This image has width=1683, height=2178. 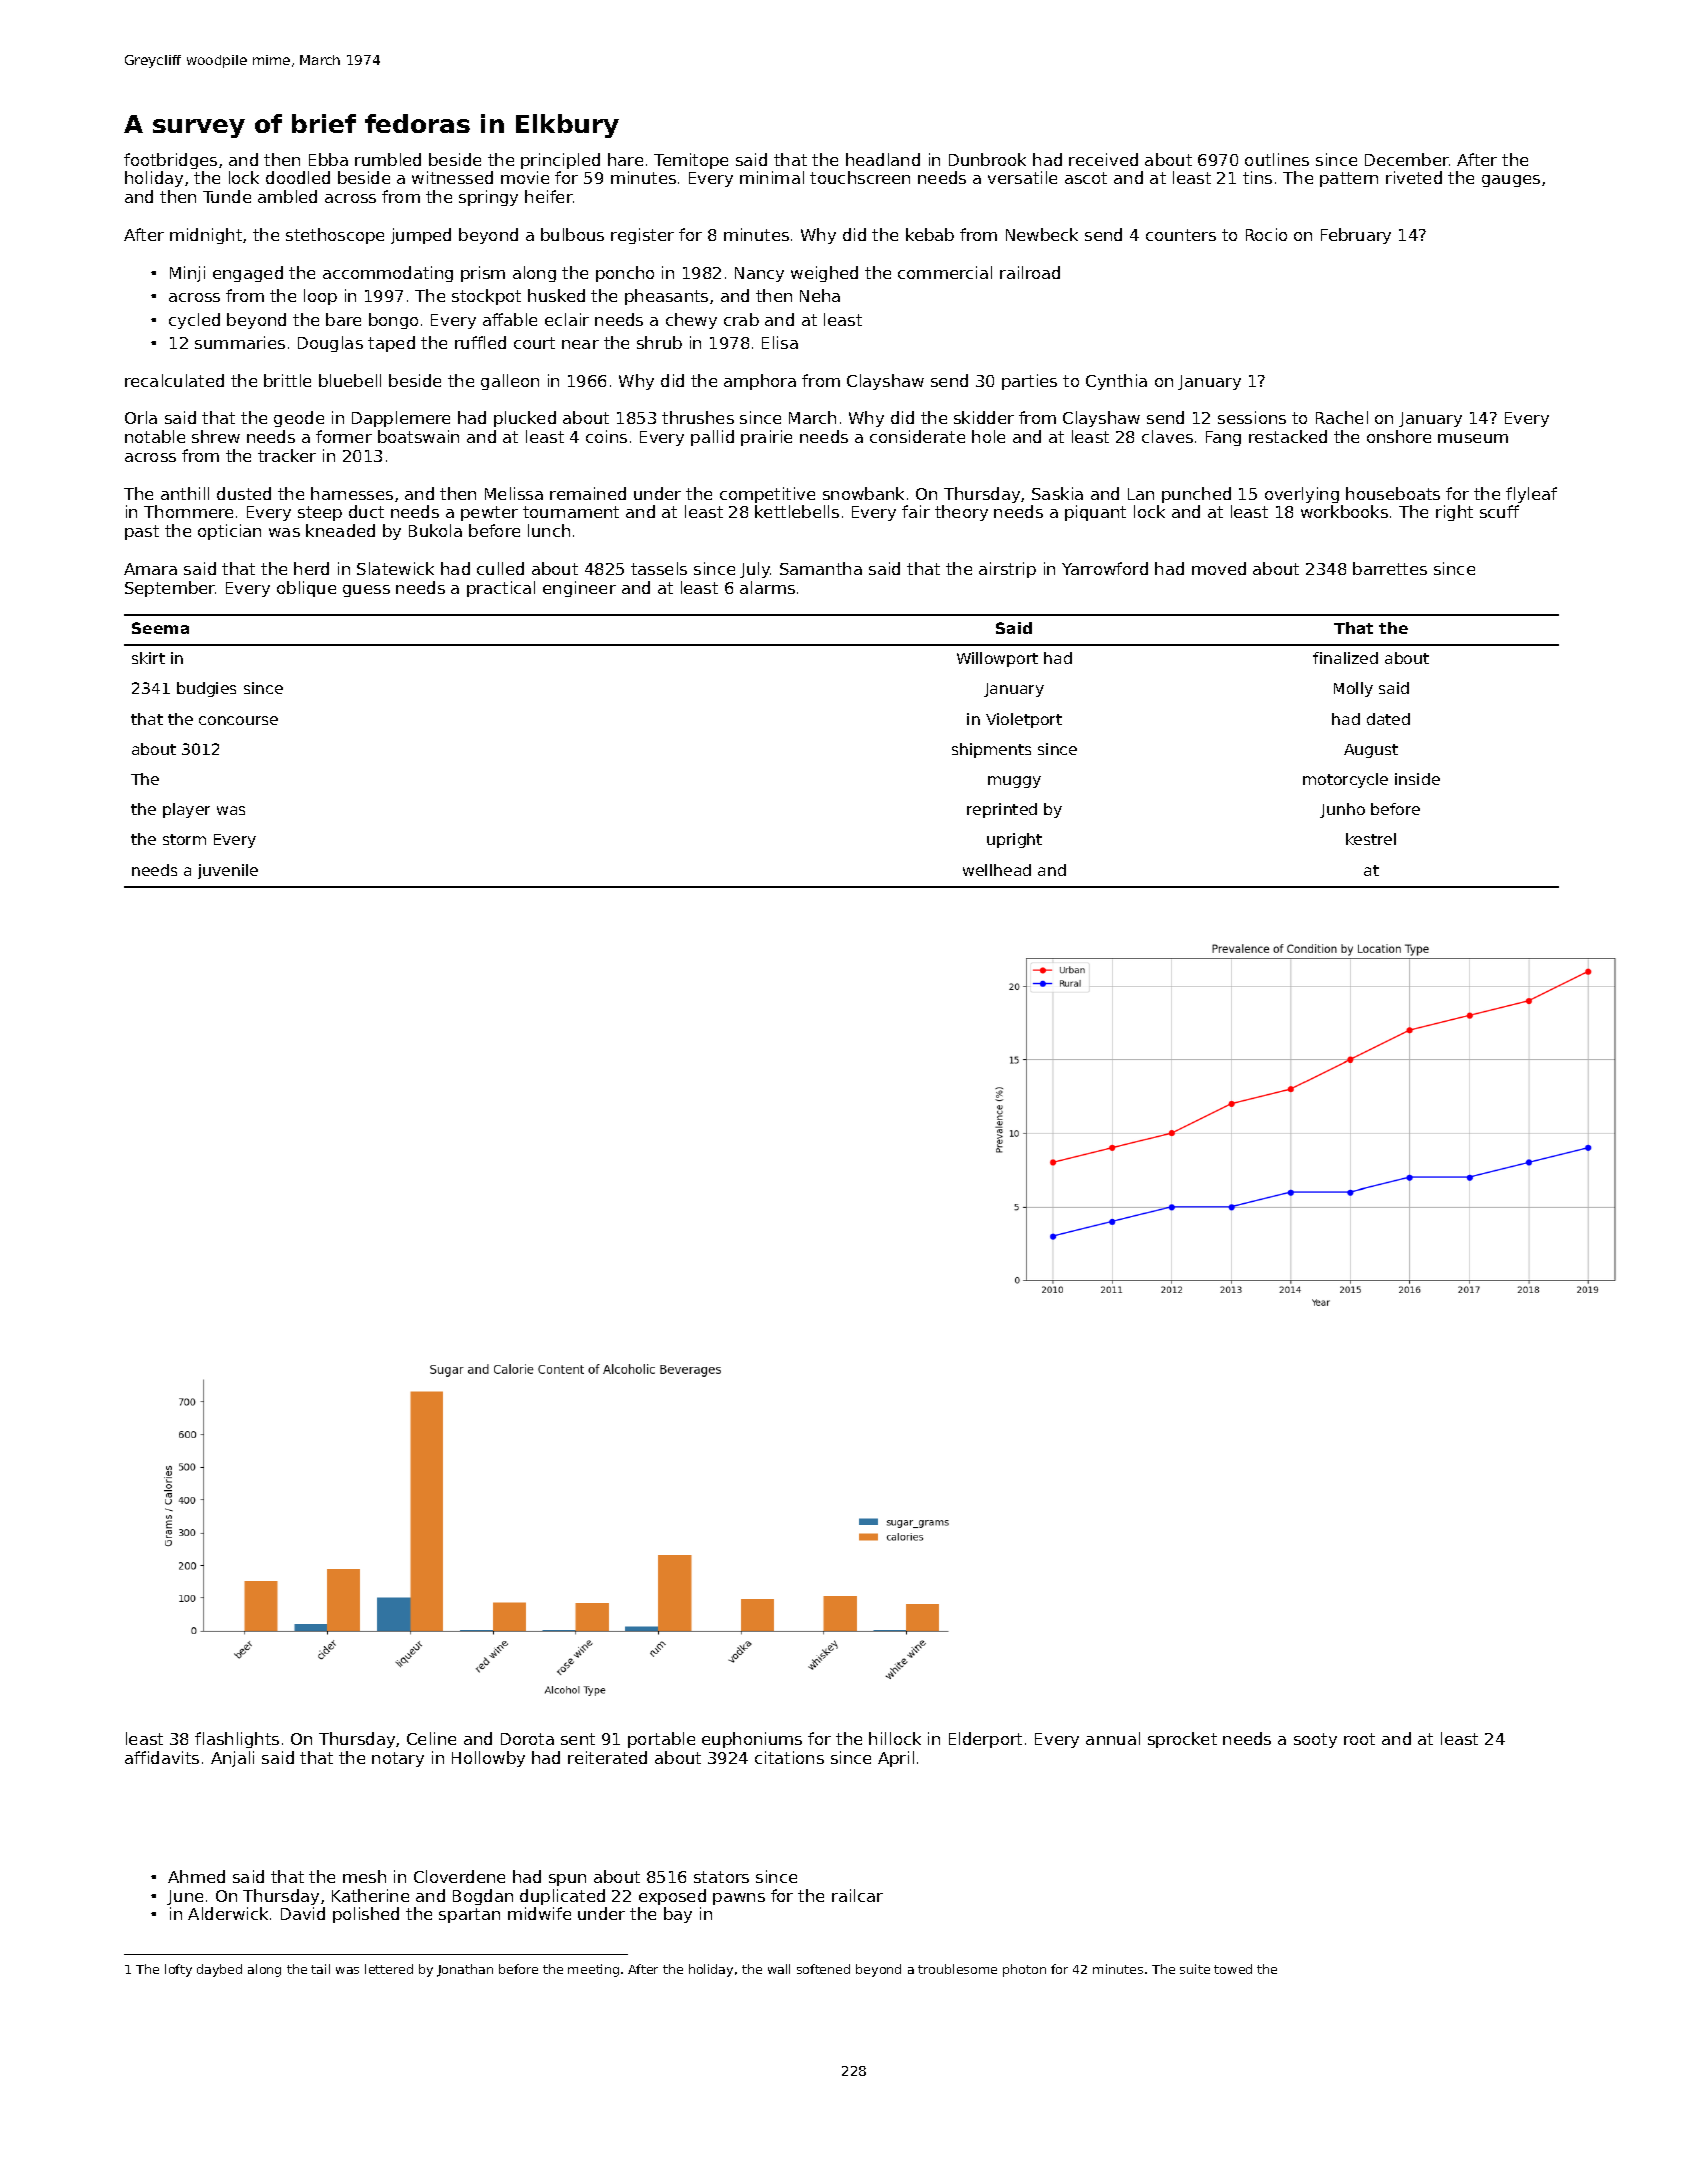 I want to click on flyleaf, so click(x=1531, y=495).
